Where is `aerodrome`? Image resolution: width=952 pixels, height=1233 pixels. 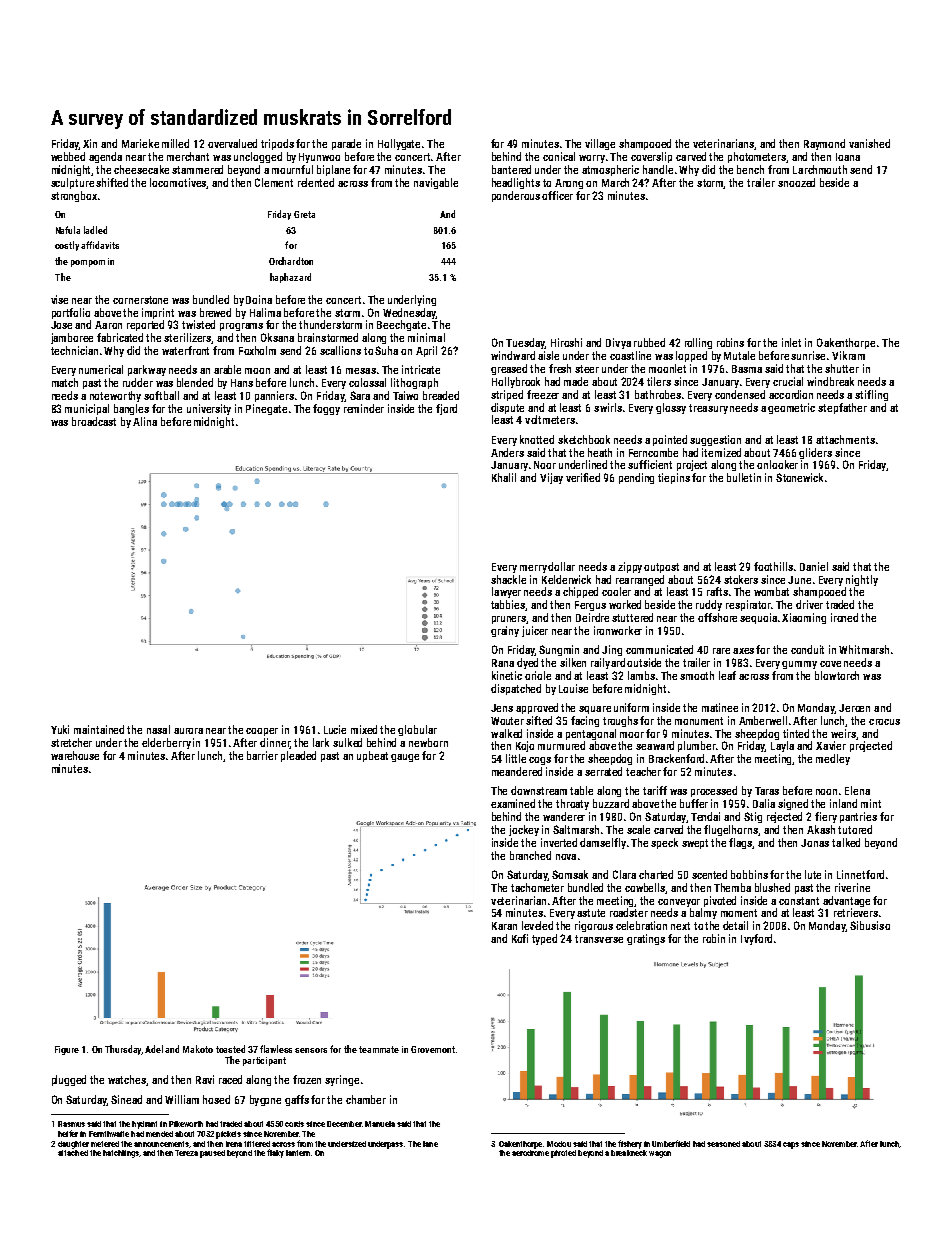 aerodrome is located at coordinates (530, 1153).
